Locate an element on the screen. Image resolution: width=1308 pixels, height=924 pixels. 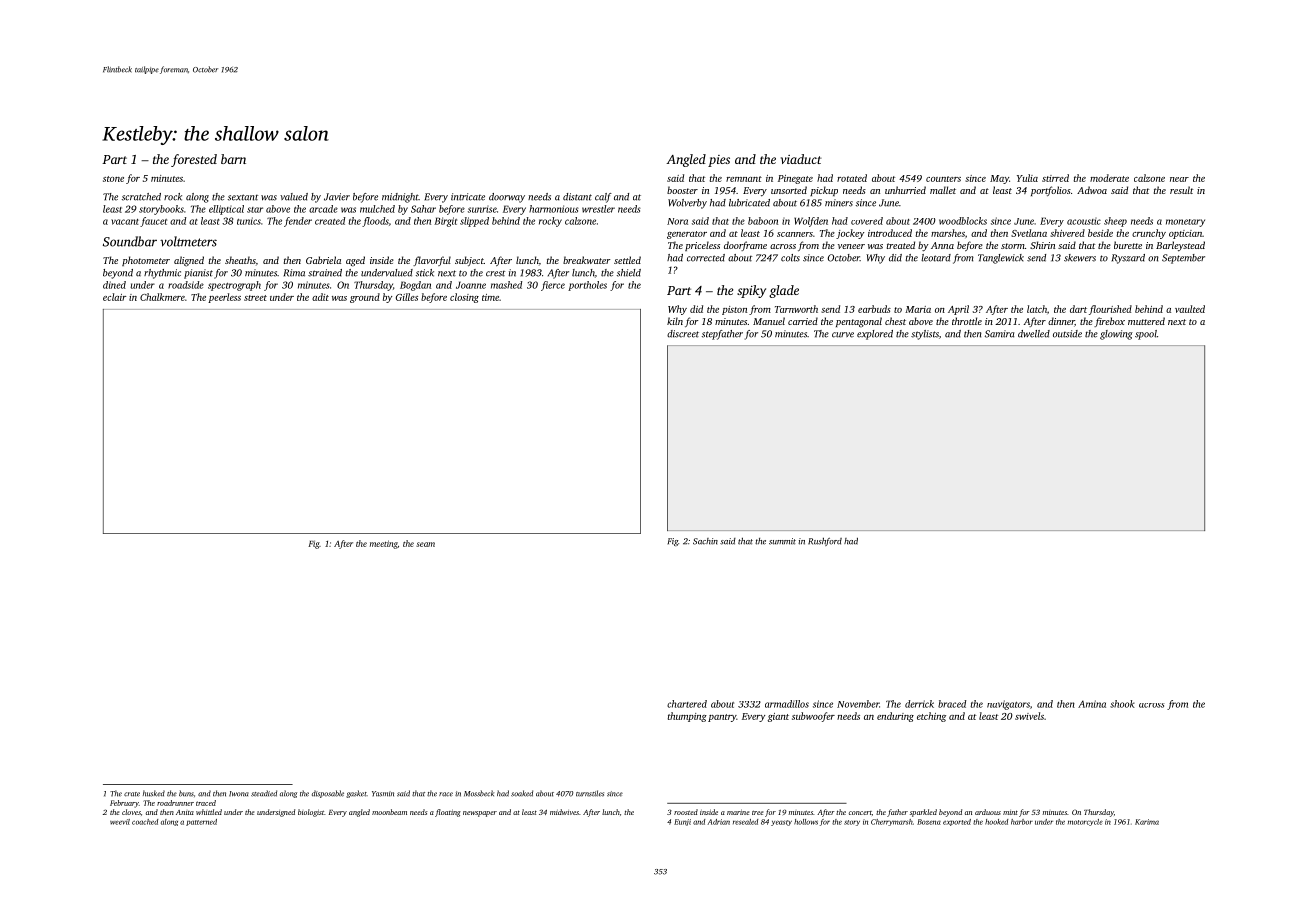
buns is located at coordinates (186, 793).
